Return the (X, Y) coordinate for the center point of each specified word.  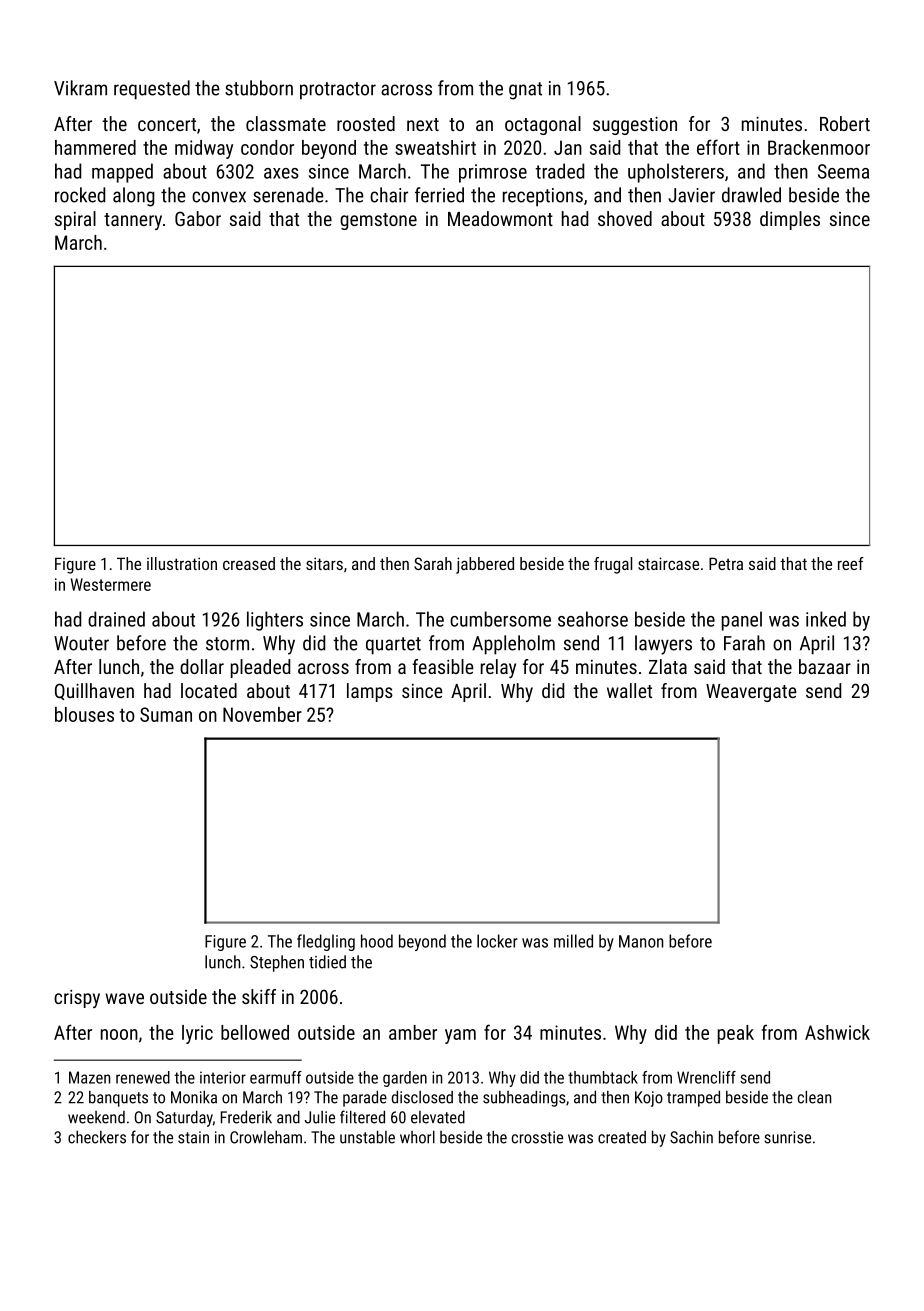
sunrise (787, 1137)
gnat (525, 91)
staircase (668, 563)
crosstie (537, 1137)
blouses (84, 714)
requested (152, 90)
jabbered (485, 565)
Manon (641, 941)
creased (249, 563)
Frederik (246, 1117)
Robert (845, 123)
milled (573, 941)
